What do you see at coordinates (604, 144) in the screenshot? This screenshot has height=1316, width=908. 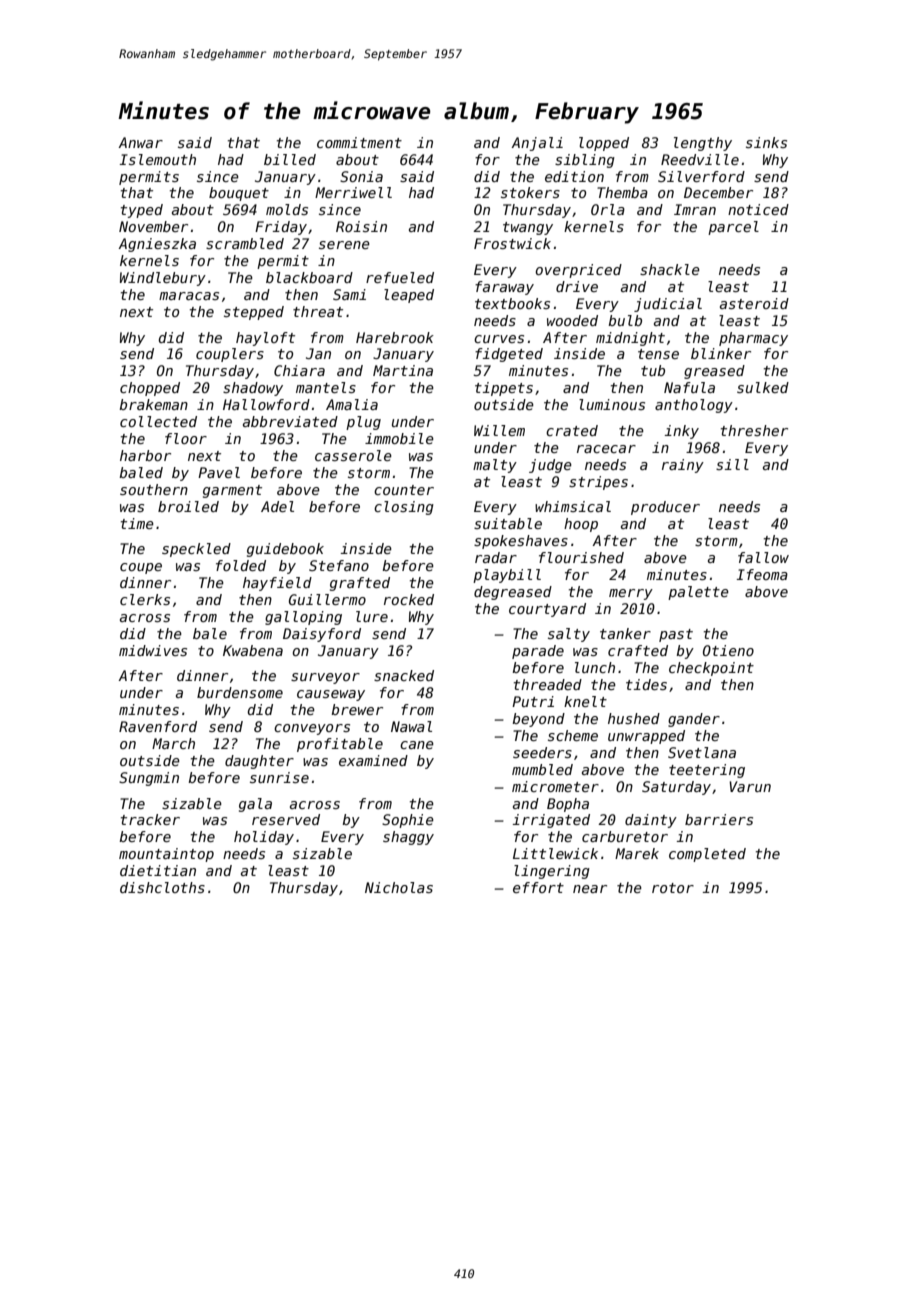 I see `lopped` at bounding box center [604, 144].
